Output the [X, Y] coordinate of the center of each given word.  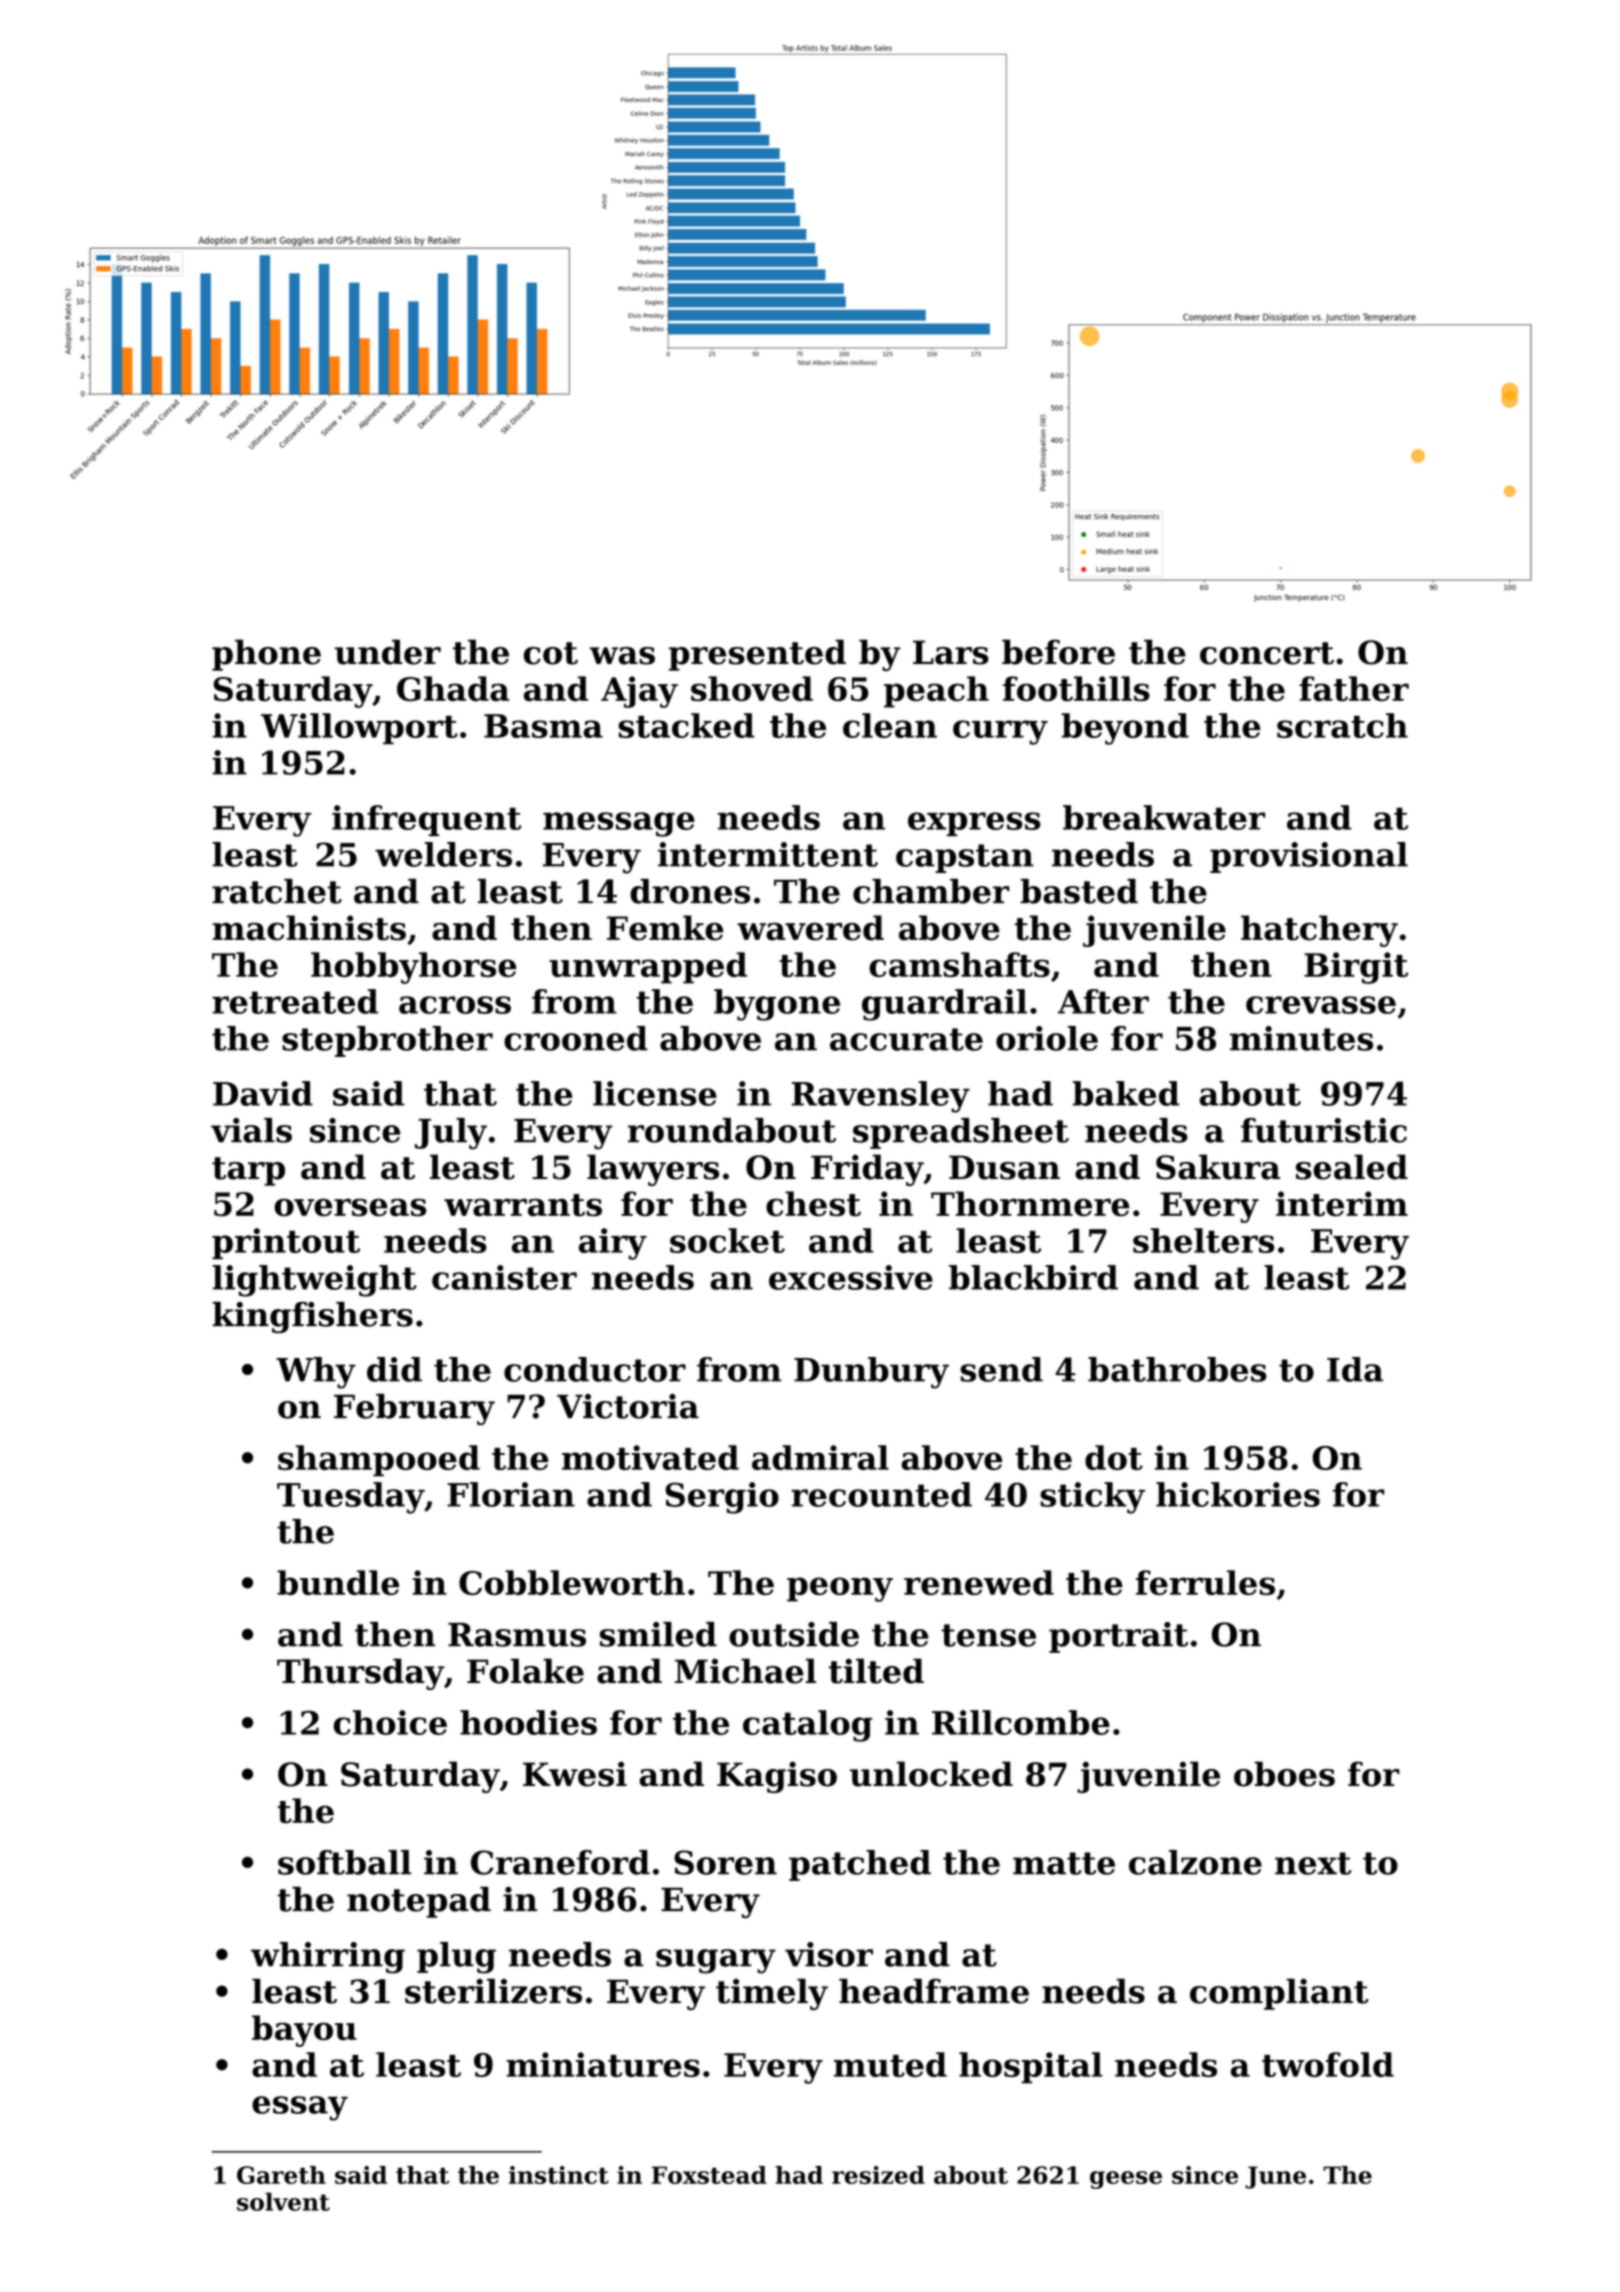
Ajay [639, 692]
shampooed [379, 1461]
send [1001, 1369]
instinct [559, 2175]
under [388, 652]
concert [1267, 653]
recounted [881, 1494]
